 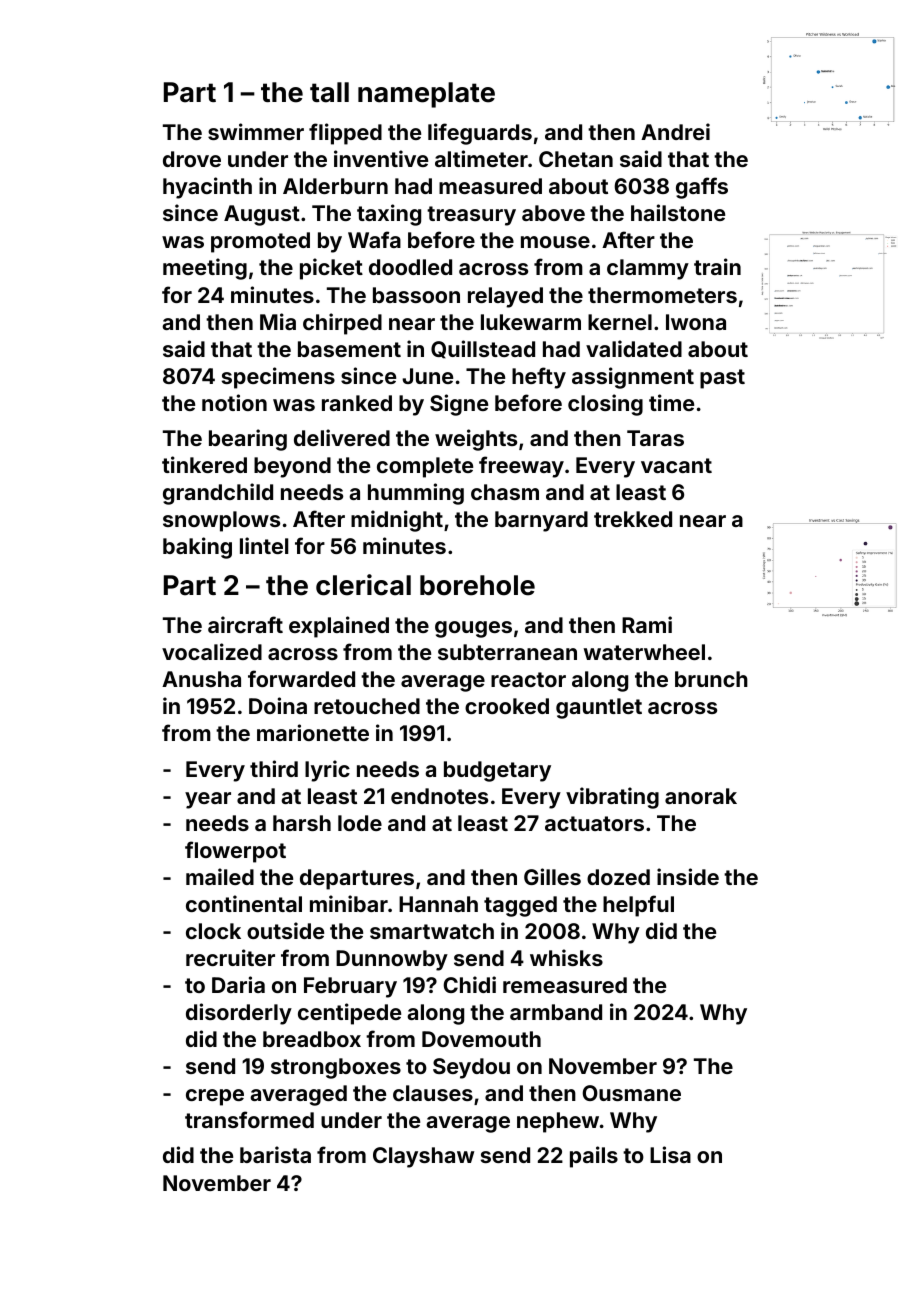 What do you see at coordinates (192, 159) in the document?
I see `drove` at bounding box center [192, 159].
